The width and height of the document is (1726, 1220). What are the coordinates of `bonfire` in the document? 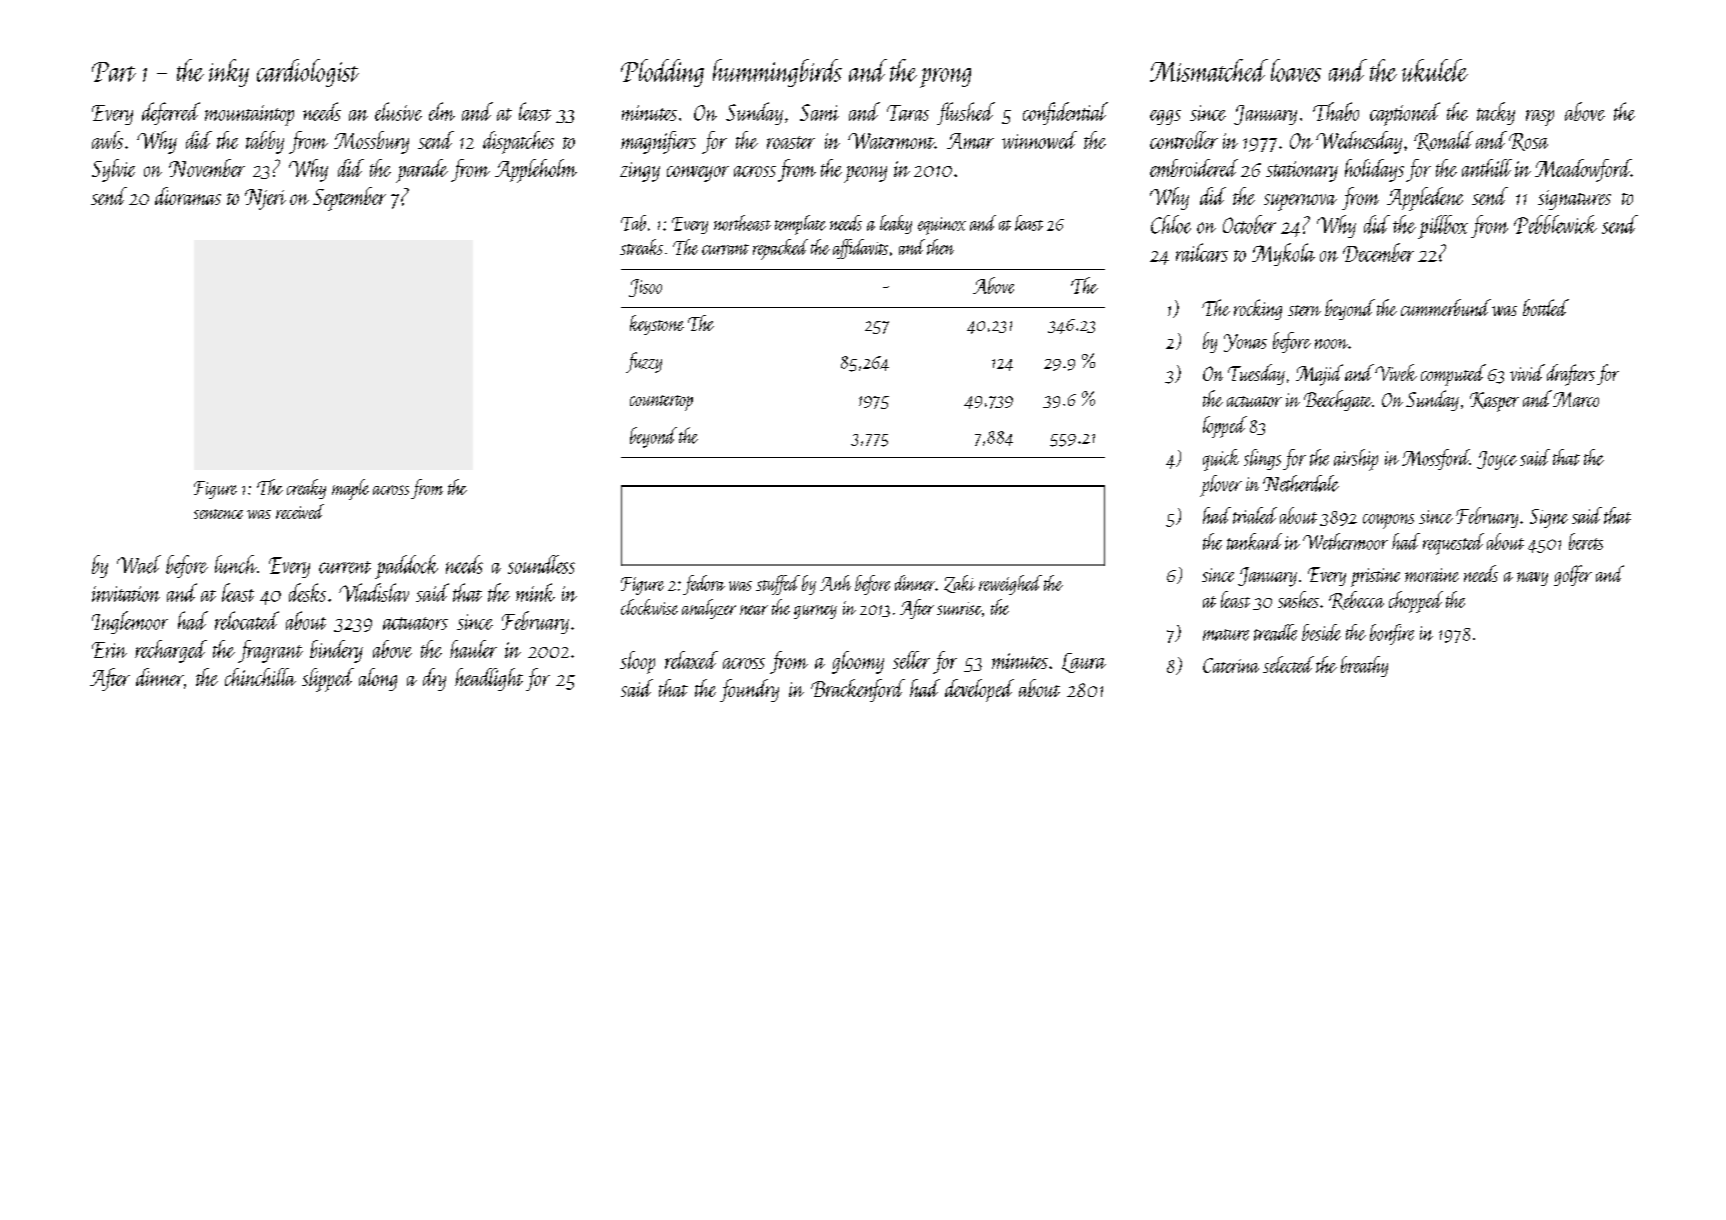 It's located at (1392, 634).
